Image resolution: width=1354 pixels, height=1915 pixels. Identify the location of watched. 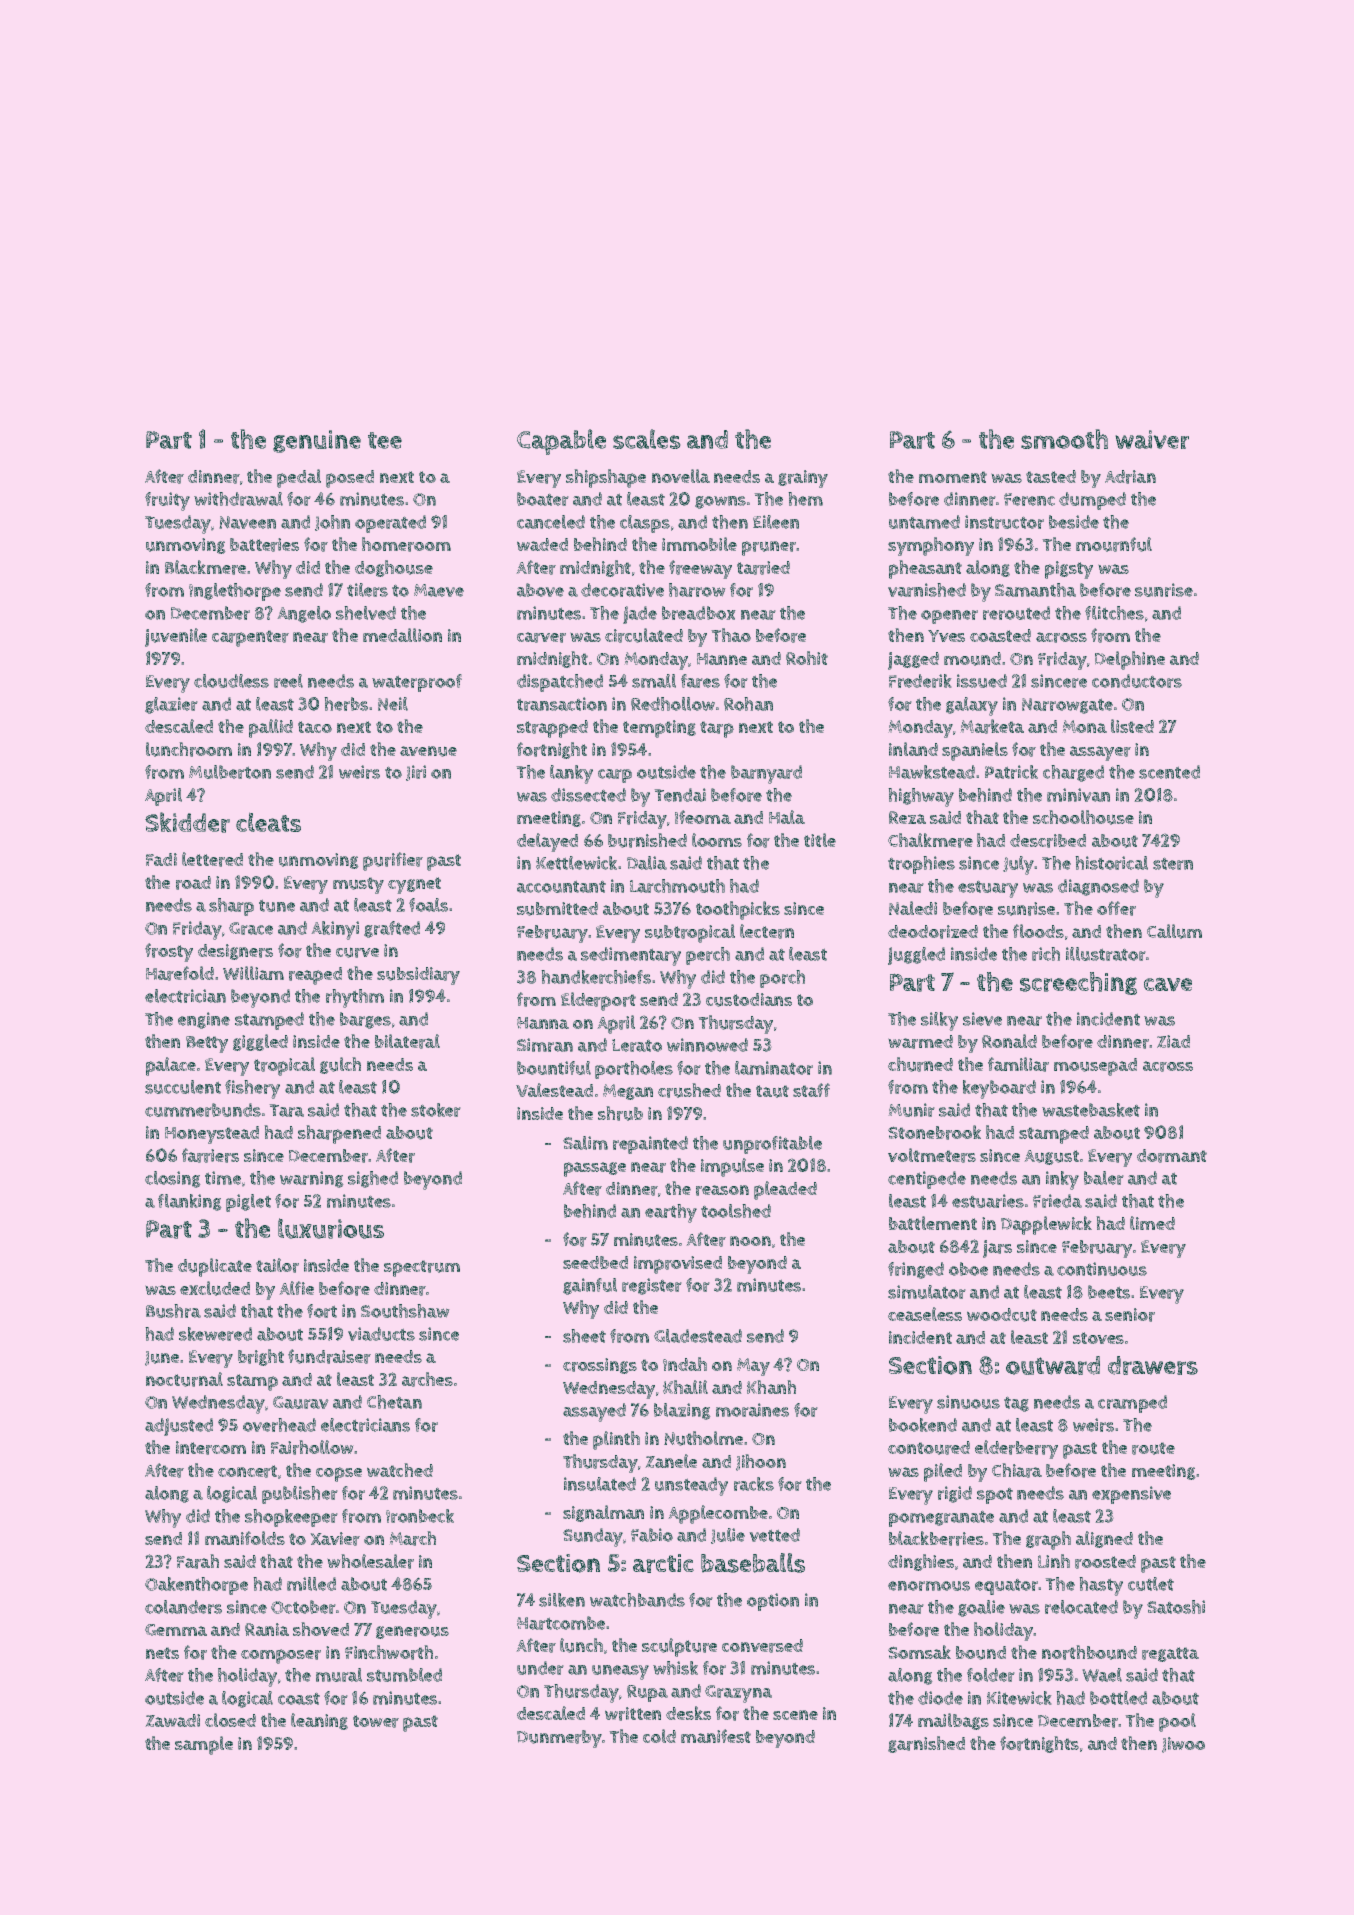
(400, 1470).
